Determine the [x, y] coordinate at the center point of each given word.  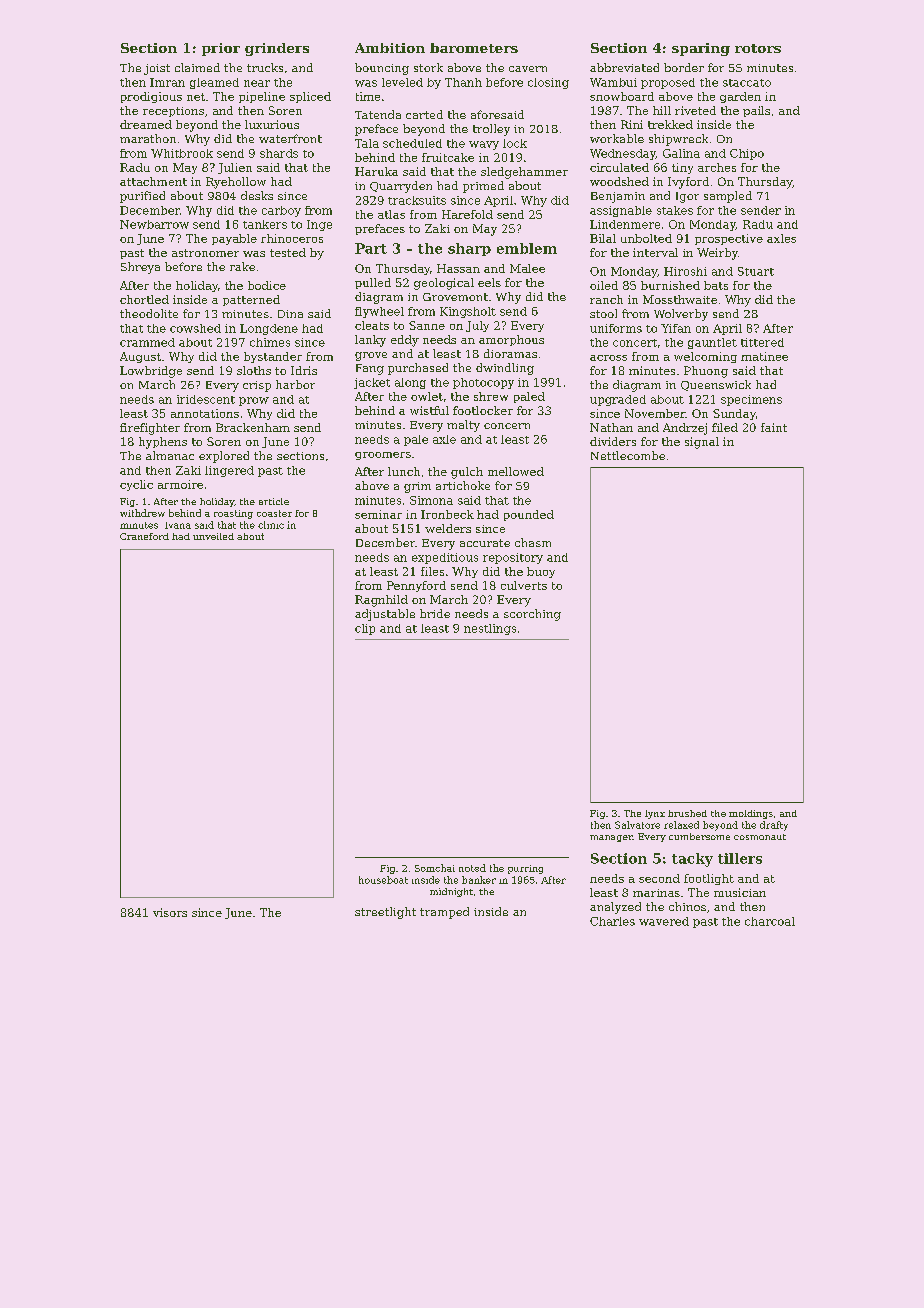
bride [435, 613]
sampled [728, 197]
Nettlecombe [628, 455]
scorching [532, 615]
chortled [144, 299]
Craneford [144, 536]
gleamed [214, 83]
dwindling [505, 369]
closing [548, 83]
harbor [295, 384]
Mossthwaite [680, 299]
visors [170, 912]
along [410, 383]
